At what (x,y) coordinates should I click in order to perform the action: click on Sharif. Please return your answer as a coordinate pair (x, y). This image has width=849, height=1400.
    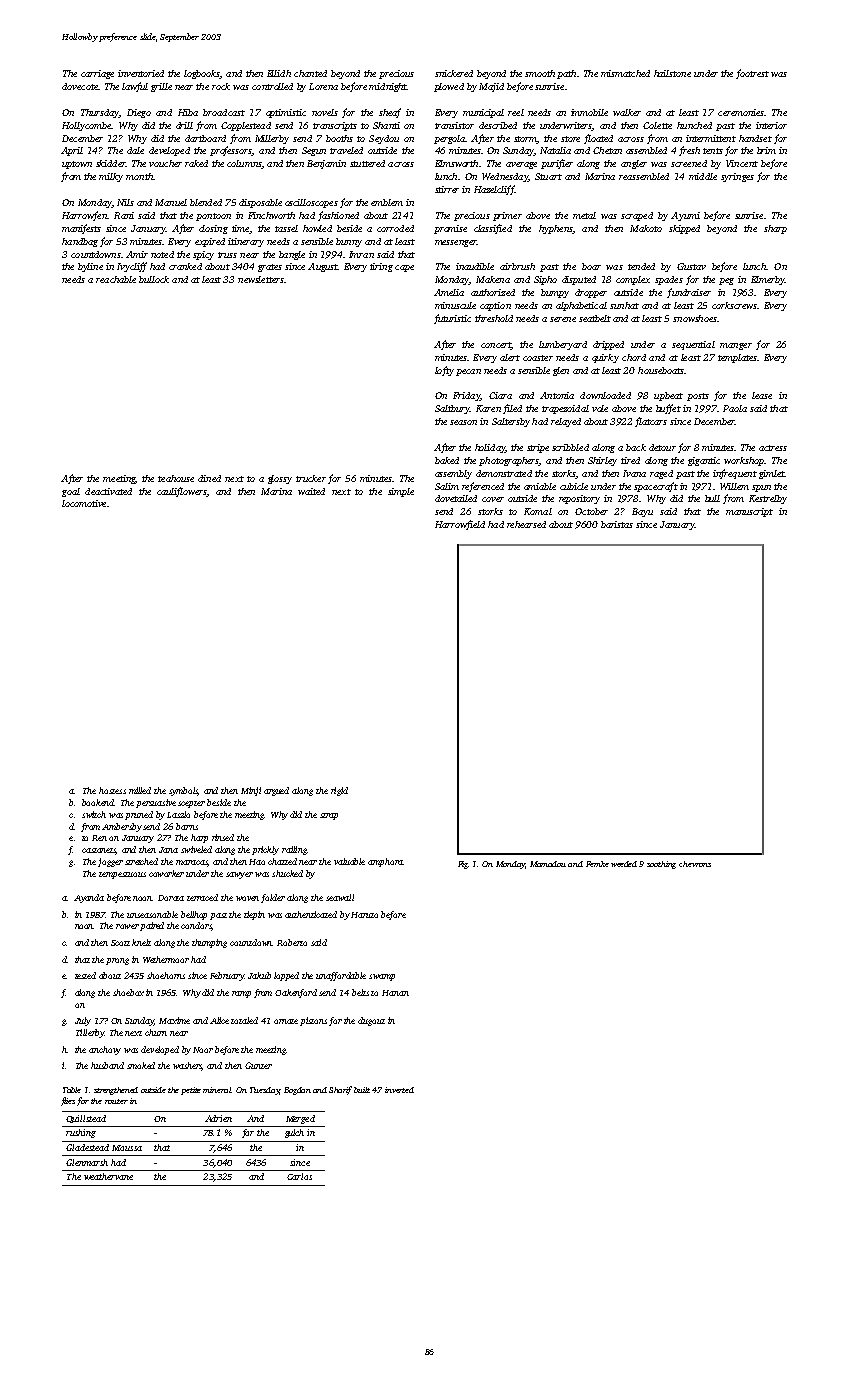
    Looking at the image, I should click on (340, 1090).
